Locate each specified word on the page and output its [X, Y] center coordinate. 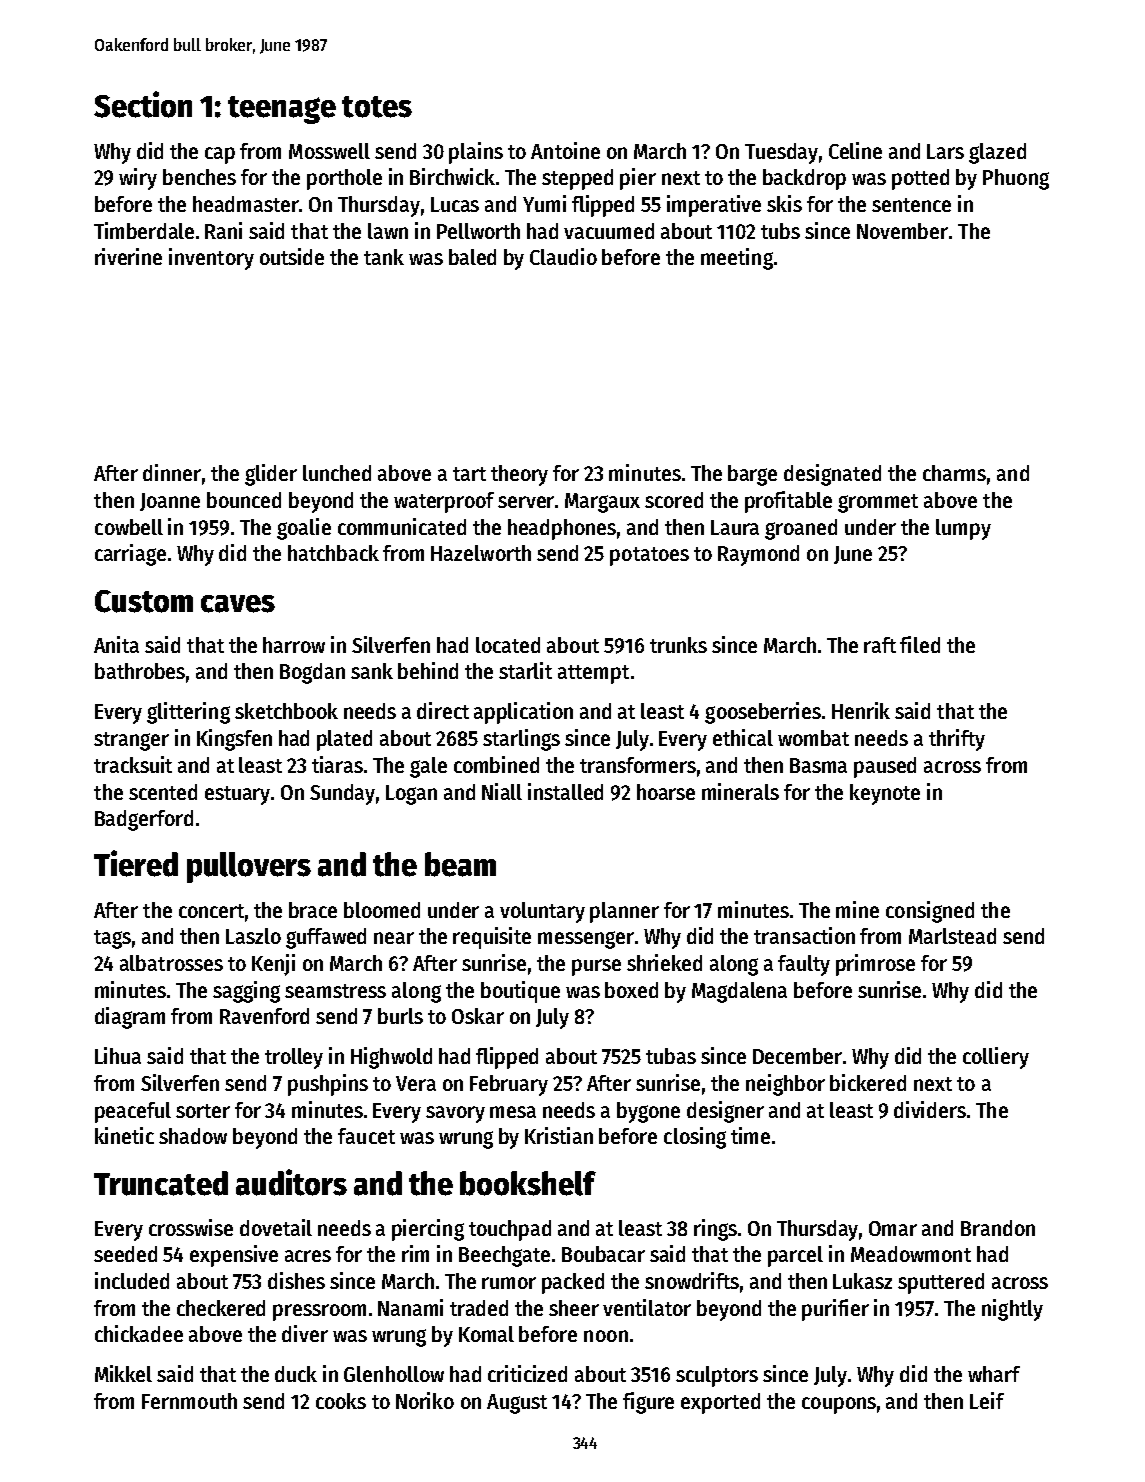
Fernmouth [189, 1401]
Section [143, 104]
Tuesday [781, 153]
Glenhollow [394, 1374]
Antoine [565, 150]
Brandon [998, 1228]
